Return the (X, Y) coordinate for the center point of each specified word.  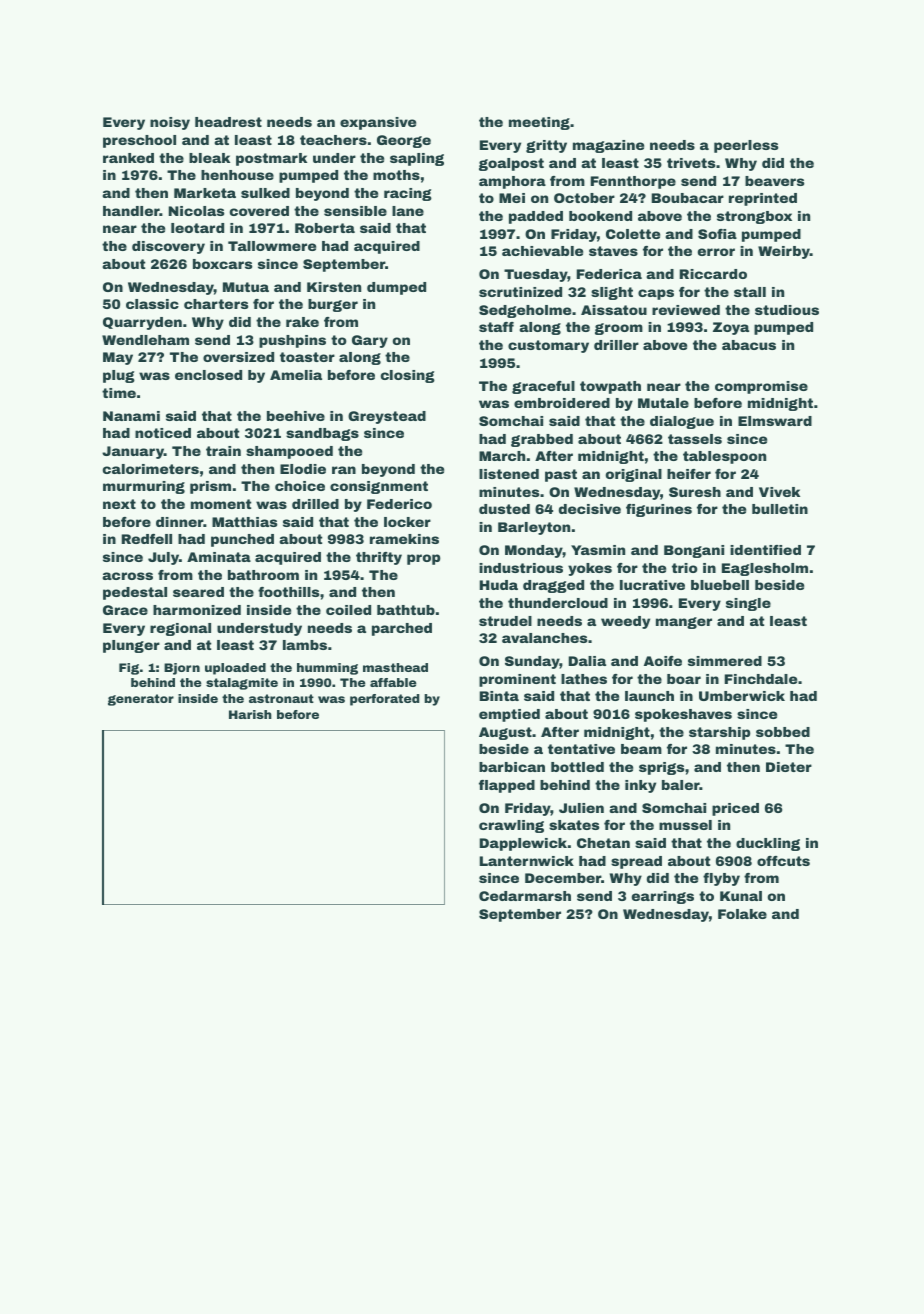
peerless (746, 146)
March (502, 456)
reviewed (686, 310)
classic (152, 304)
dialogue (682, 422)
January (133, 452)
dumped (396, 288)
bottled (577, 767)
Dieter (789, 767)
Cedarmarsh (525, 896)
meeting (539, 123)
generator (141, 700)
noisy (170, 123)
